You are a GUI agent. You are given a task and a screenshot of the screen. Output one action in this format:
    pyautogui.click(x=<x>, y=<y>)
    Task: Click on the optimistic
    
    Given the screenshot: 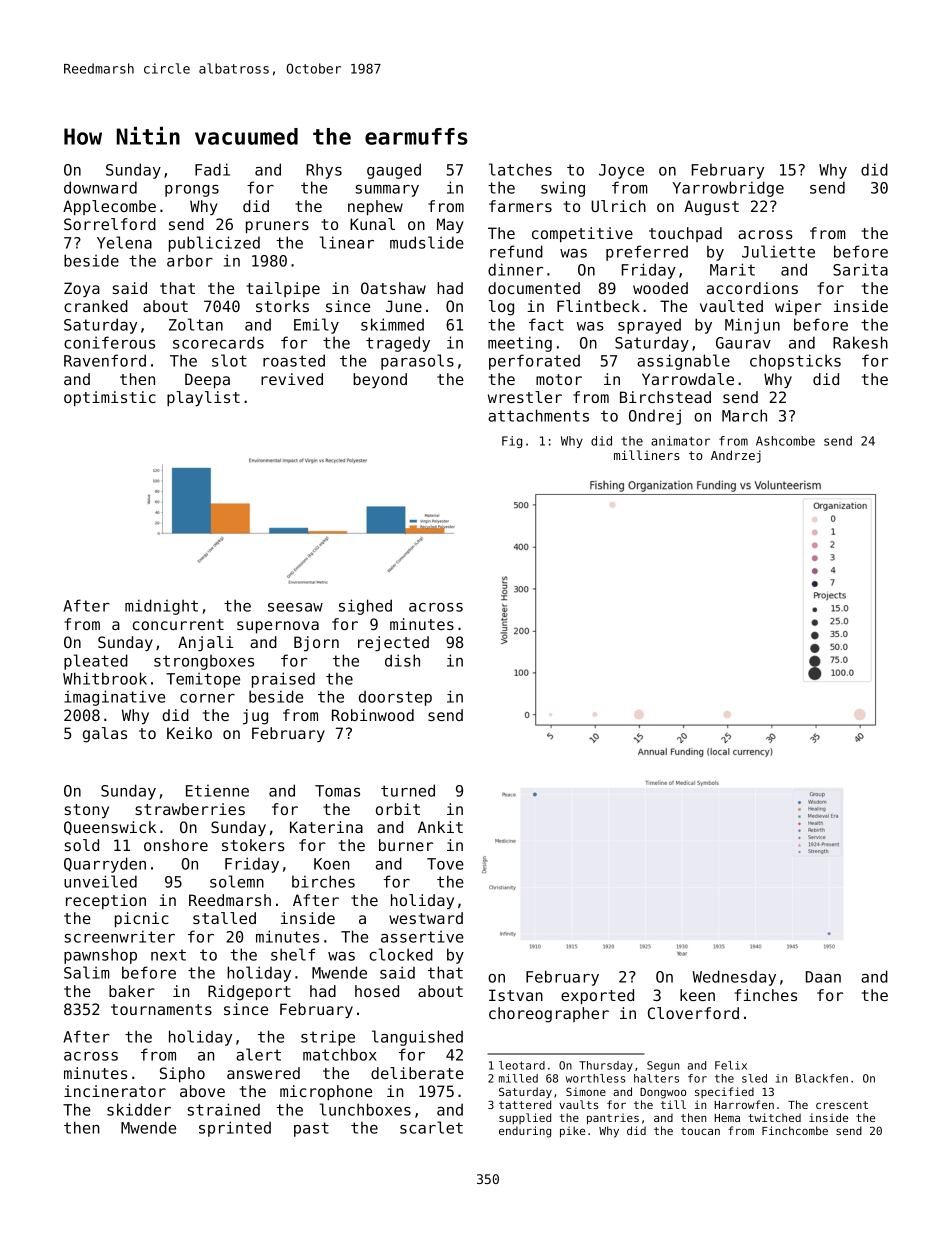 What is the action you would take?
    pyautogui.click(x=110, y=398)
